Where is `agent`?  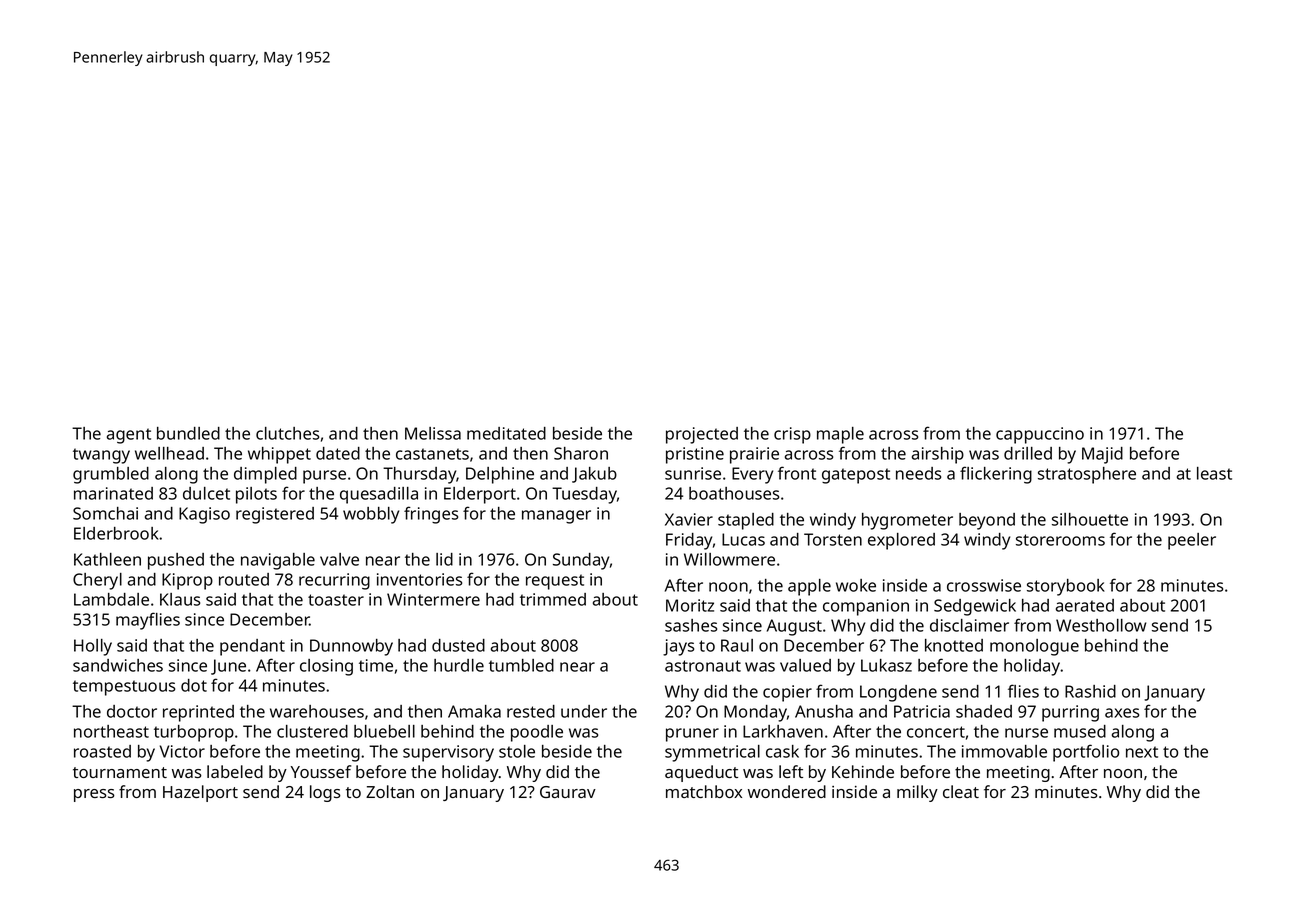 agent is located at coordinates (129, 436).
